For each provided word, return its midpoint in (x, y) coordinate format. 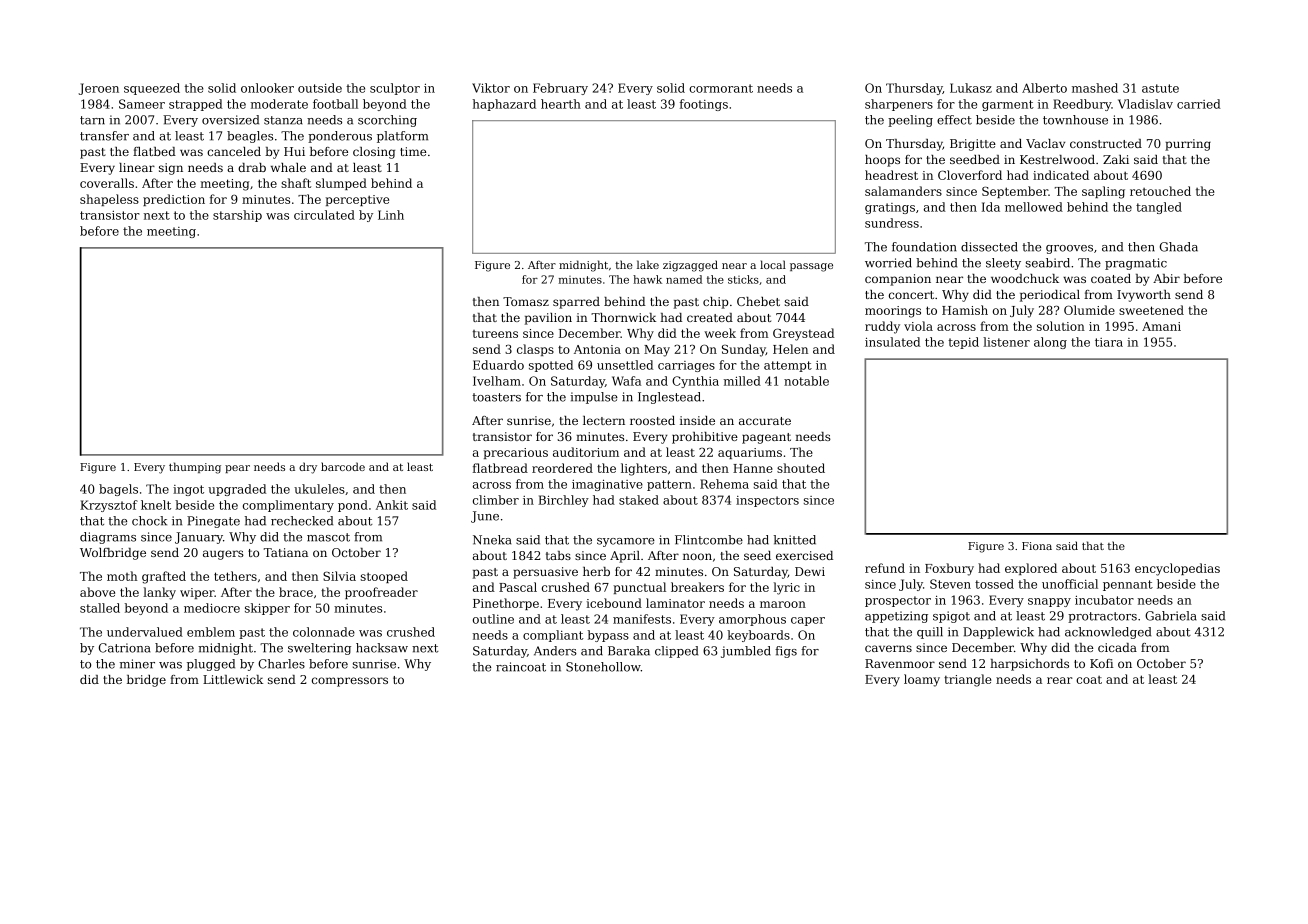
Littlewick (233, 679)
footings (704, 105)
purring (1188, 145)
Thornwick (623, 317)
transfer (104, 136)
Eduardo (498, 365)
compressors (350, 682)
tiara (1109, 342)
